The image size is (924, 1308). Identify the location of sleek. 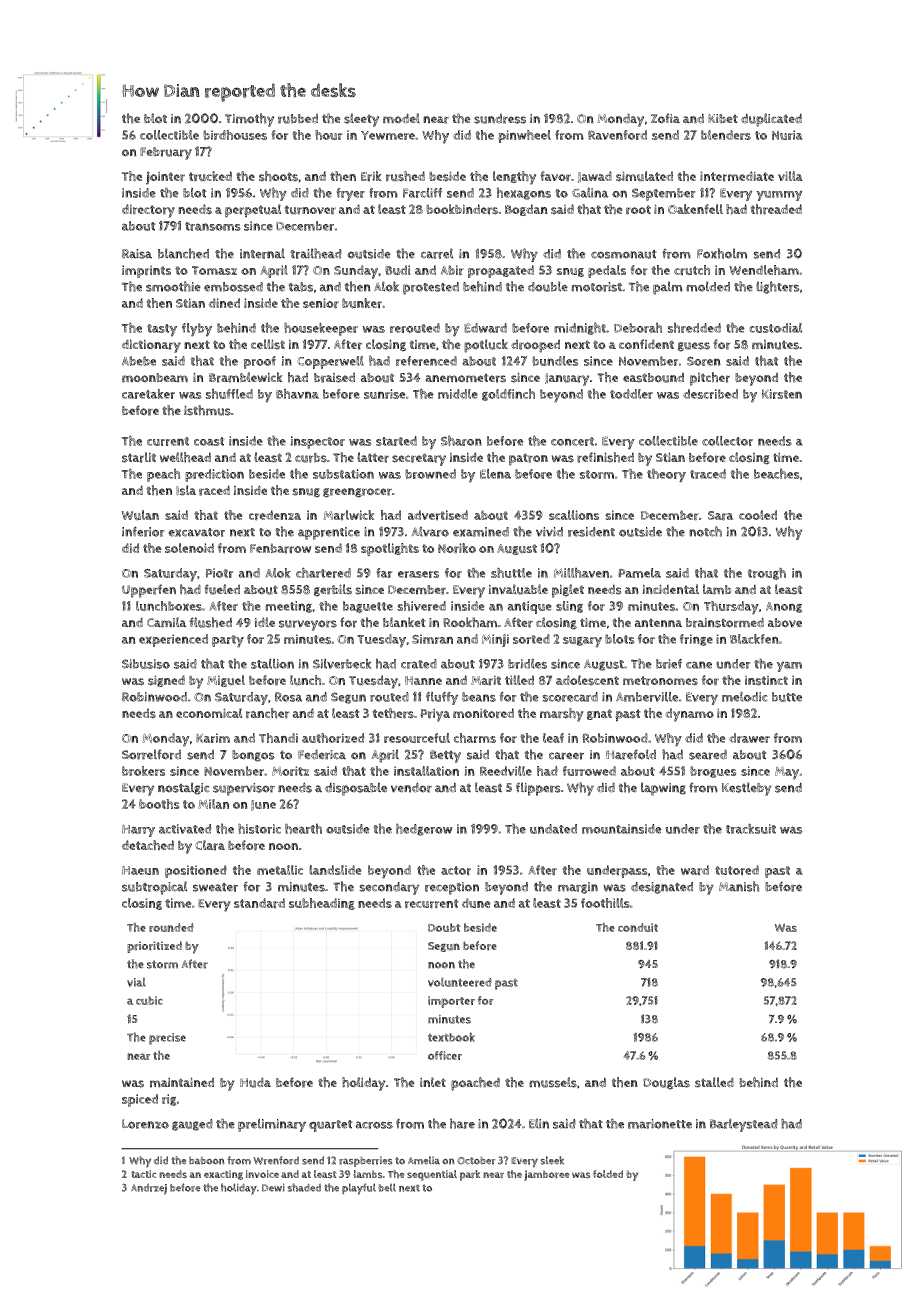
(552, 1160).
